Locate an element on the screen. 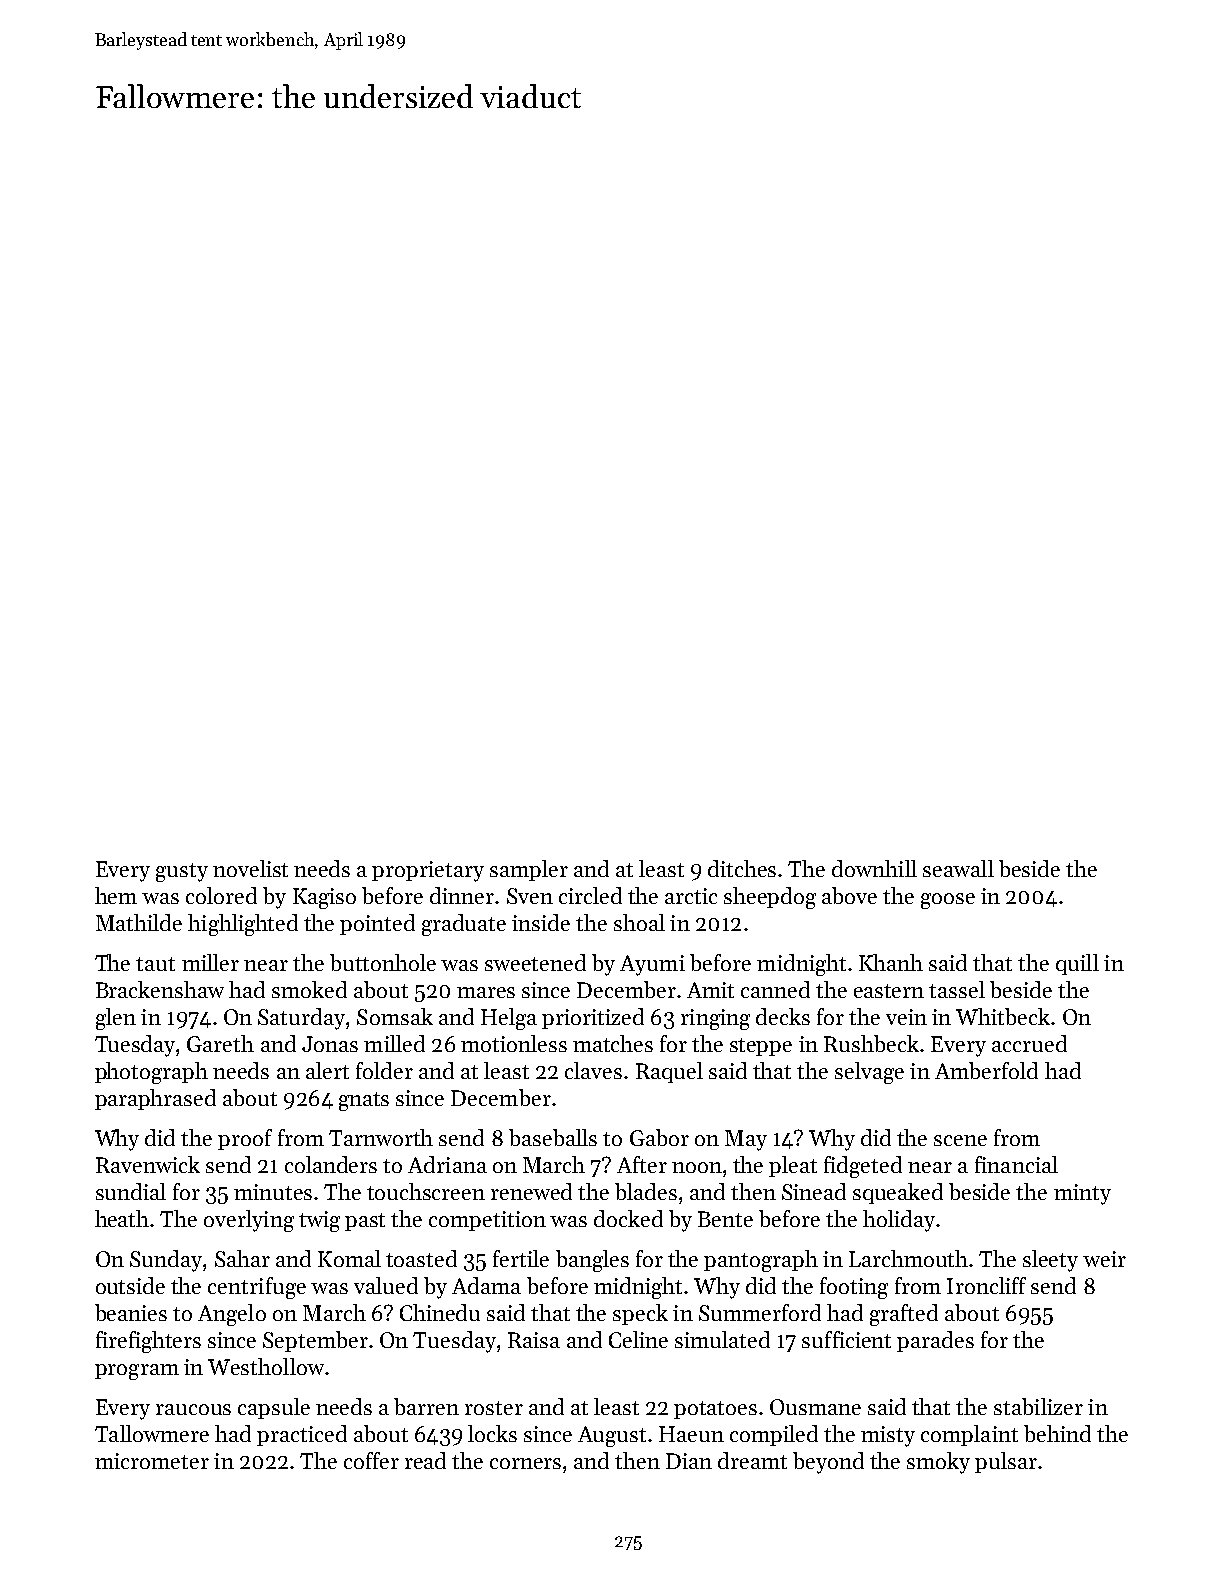 The width and height of the screenshot is (1228, 1589). motionless is located at coordinates (514, 1043).
